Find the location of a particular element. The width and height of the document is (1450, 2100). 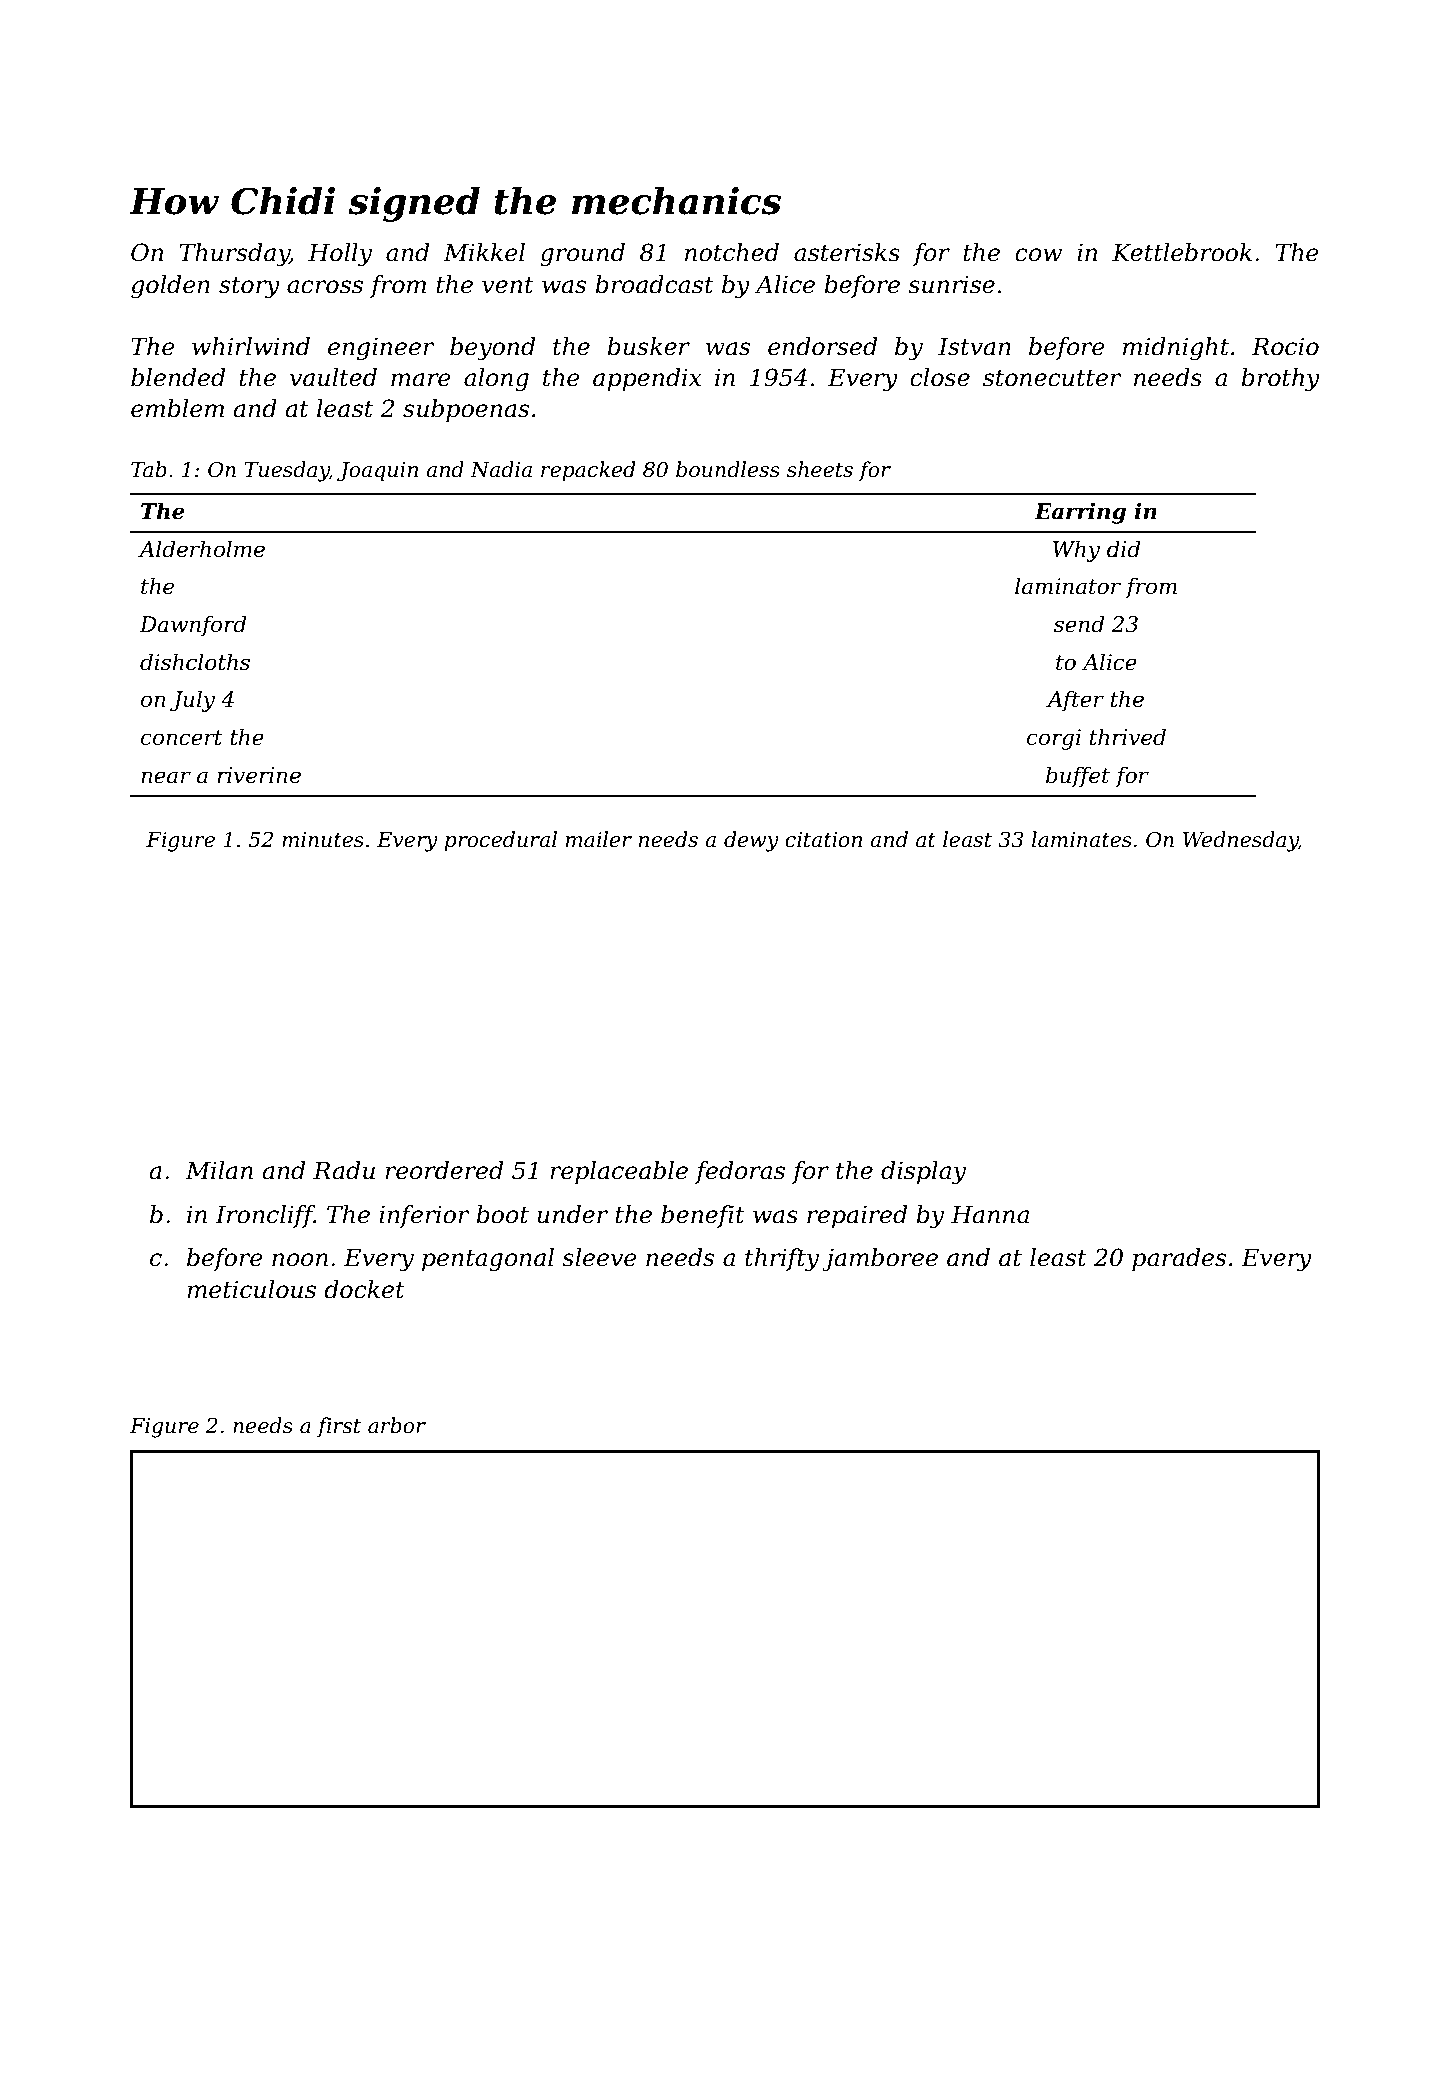

close is located at coordinates (940, 377).
